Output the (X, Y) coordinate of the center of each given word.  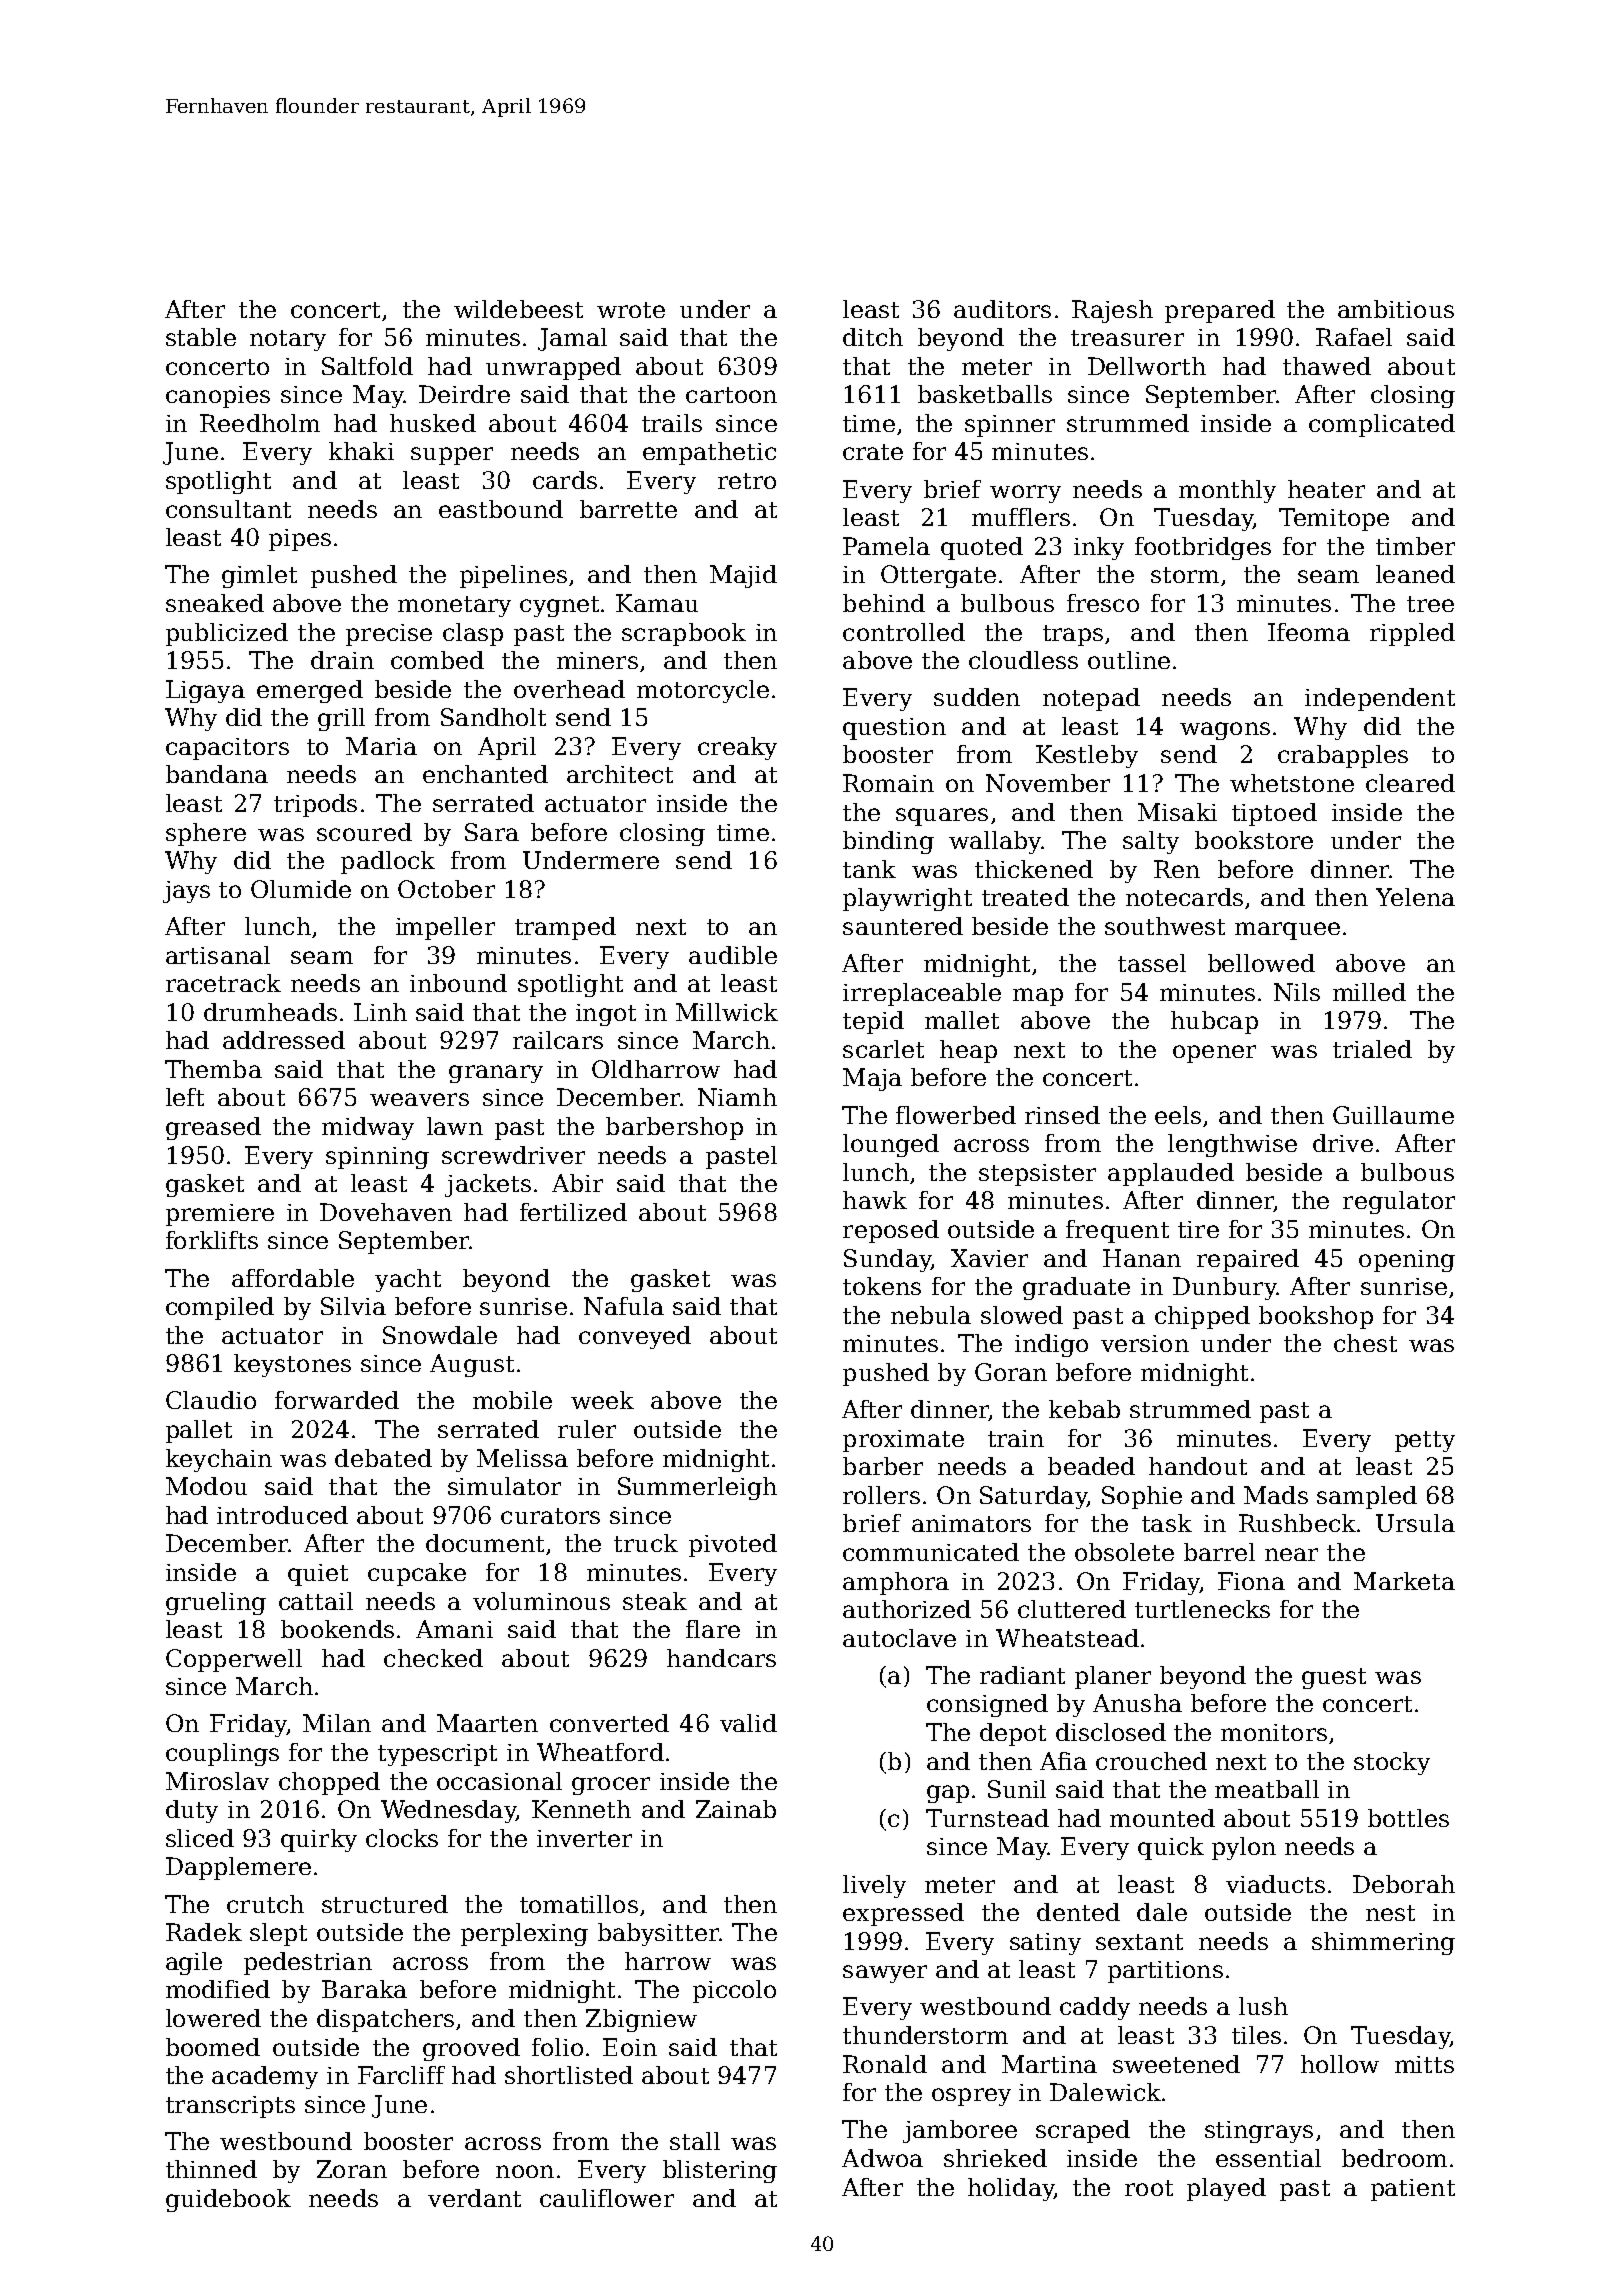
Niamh (737, 1097)
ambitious (1396, 309)
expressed (903, 1914)
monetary (454, 606)
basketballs (985, 394)
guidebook (228, 2200)
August (472, 1365)
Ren (1177, 869)
